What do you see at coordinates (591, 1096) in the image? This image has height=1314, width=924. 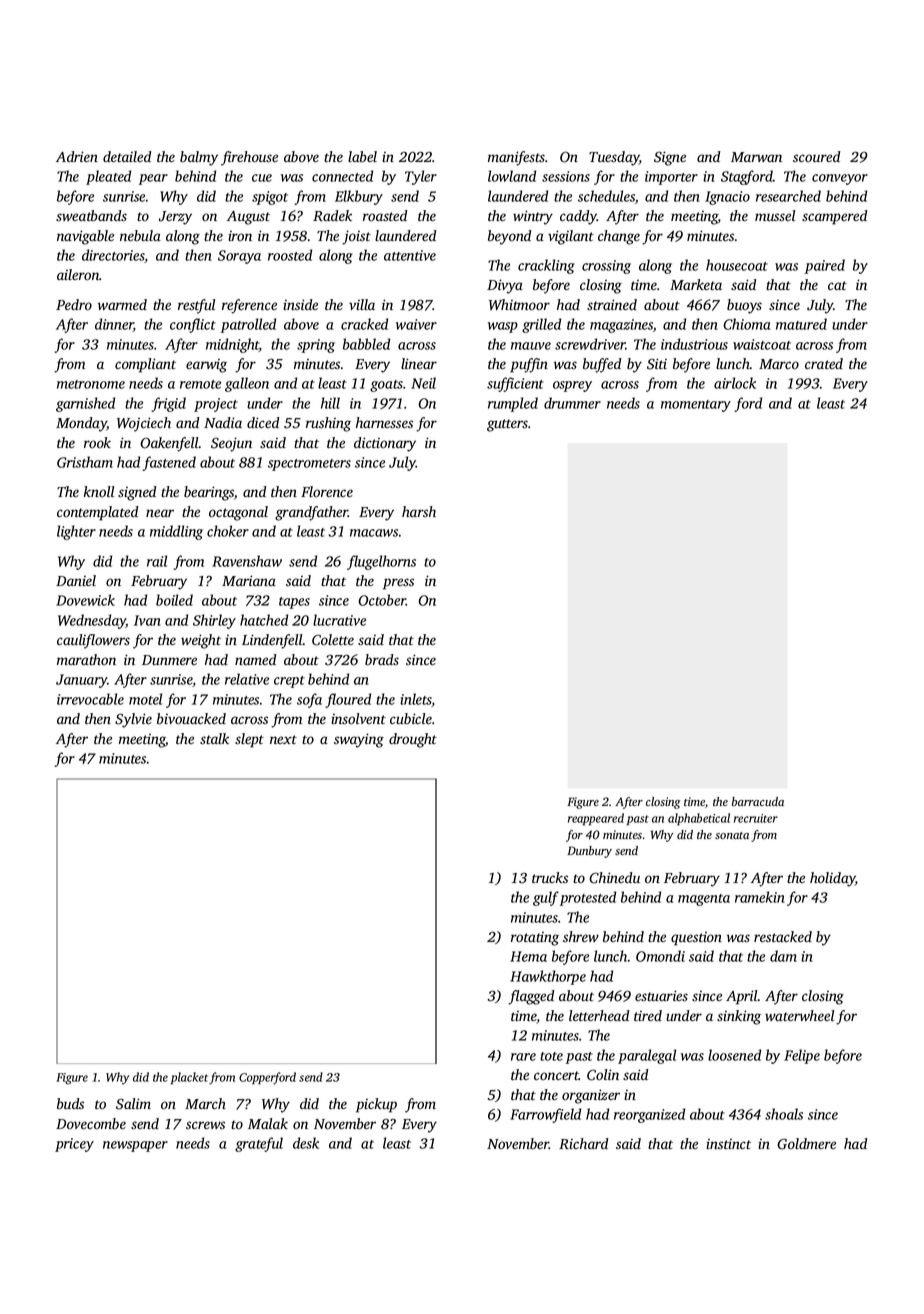 I see `organizer` at bounding box center [591, 1096].
